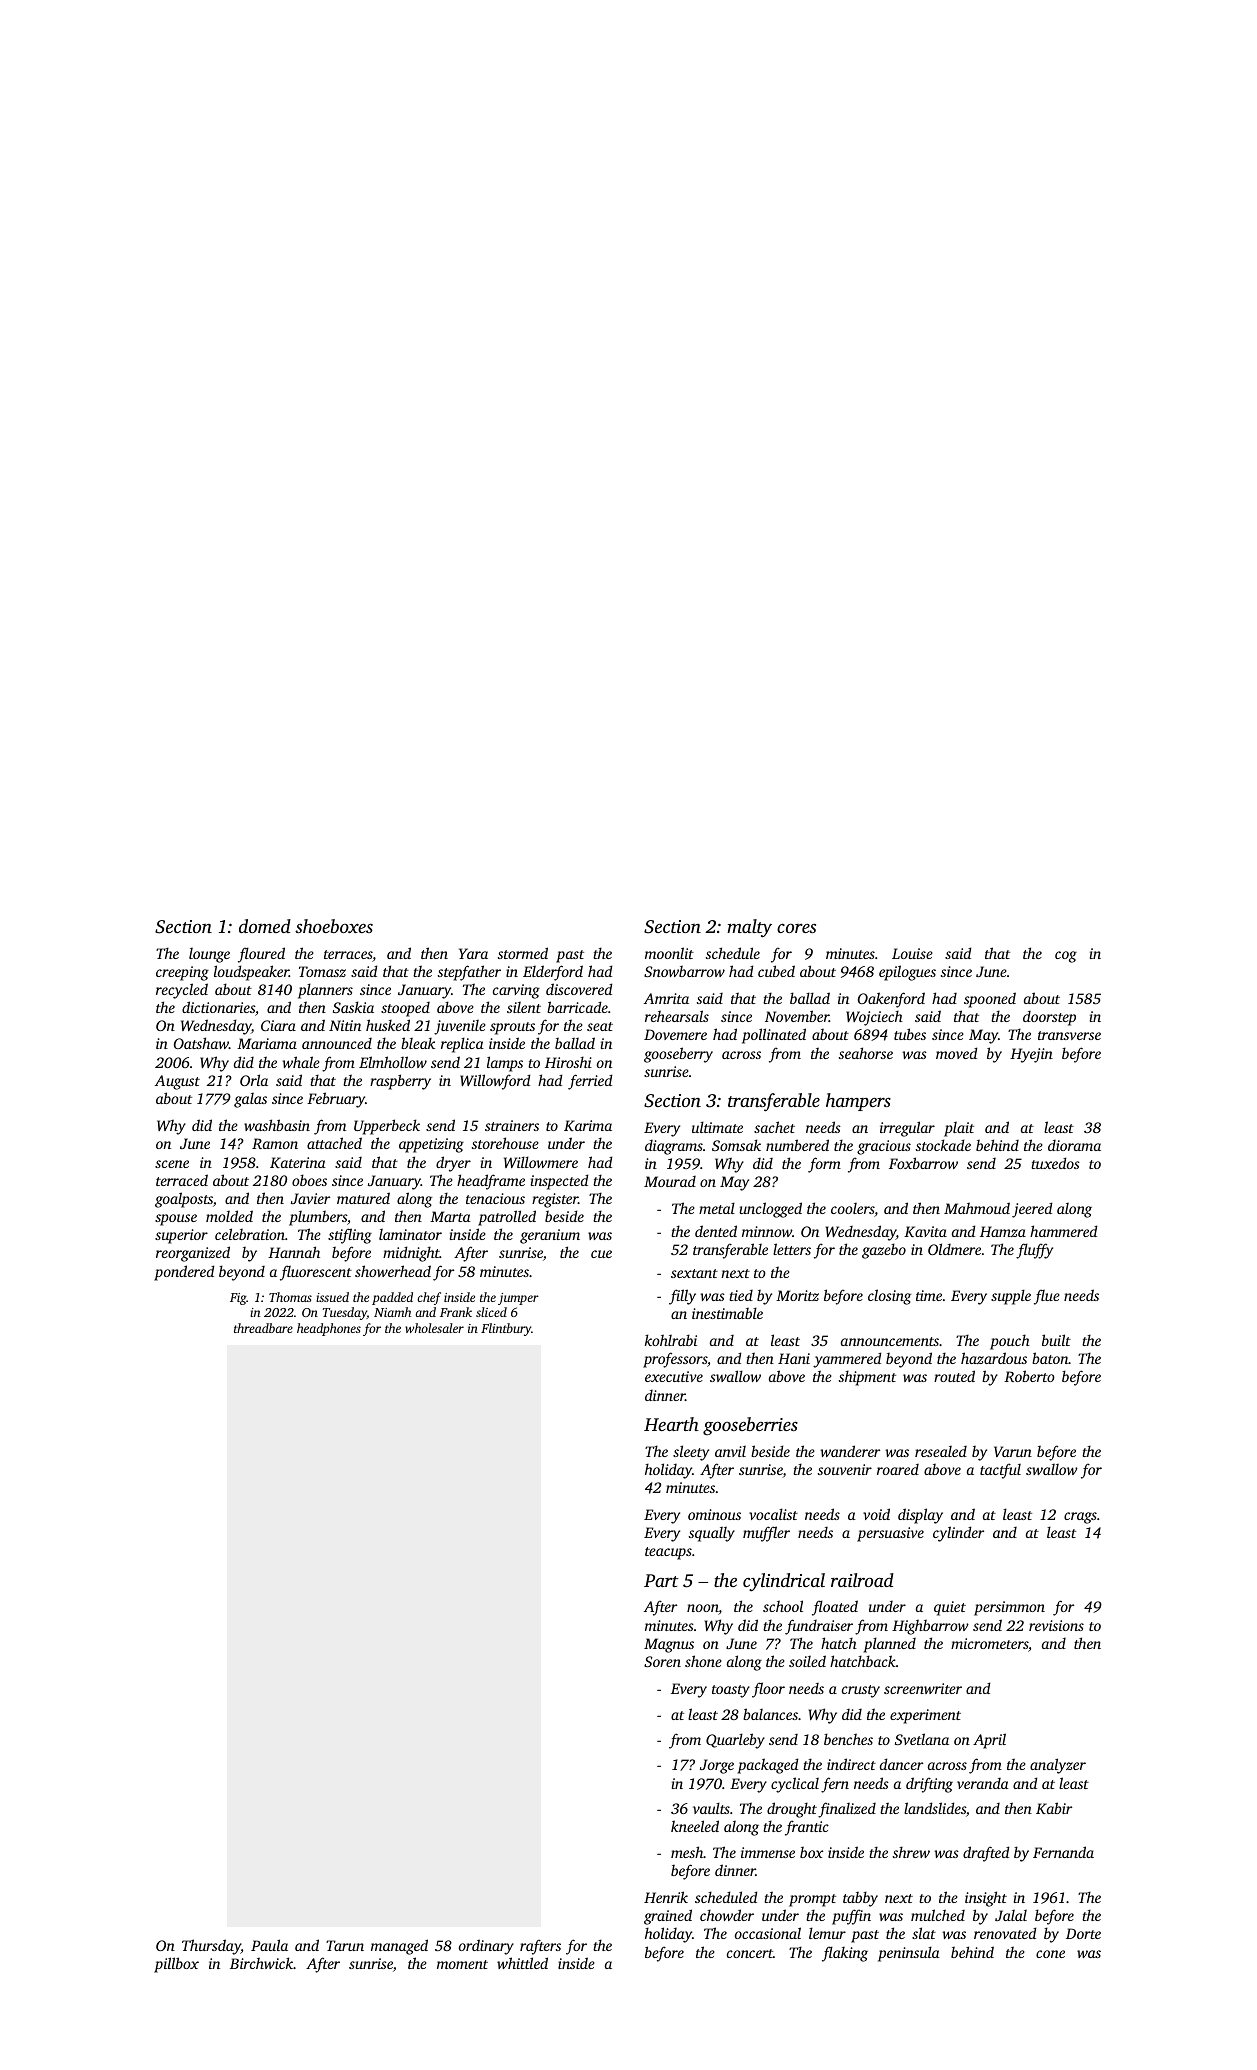 The height and width of the screenshot is (2070, 1257). Describe the element at coordinates (796, 928) in the screenshot. I see `cores` at that location.
